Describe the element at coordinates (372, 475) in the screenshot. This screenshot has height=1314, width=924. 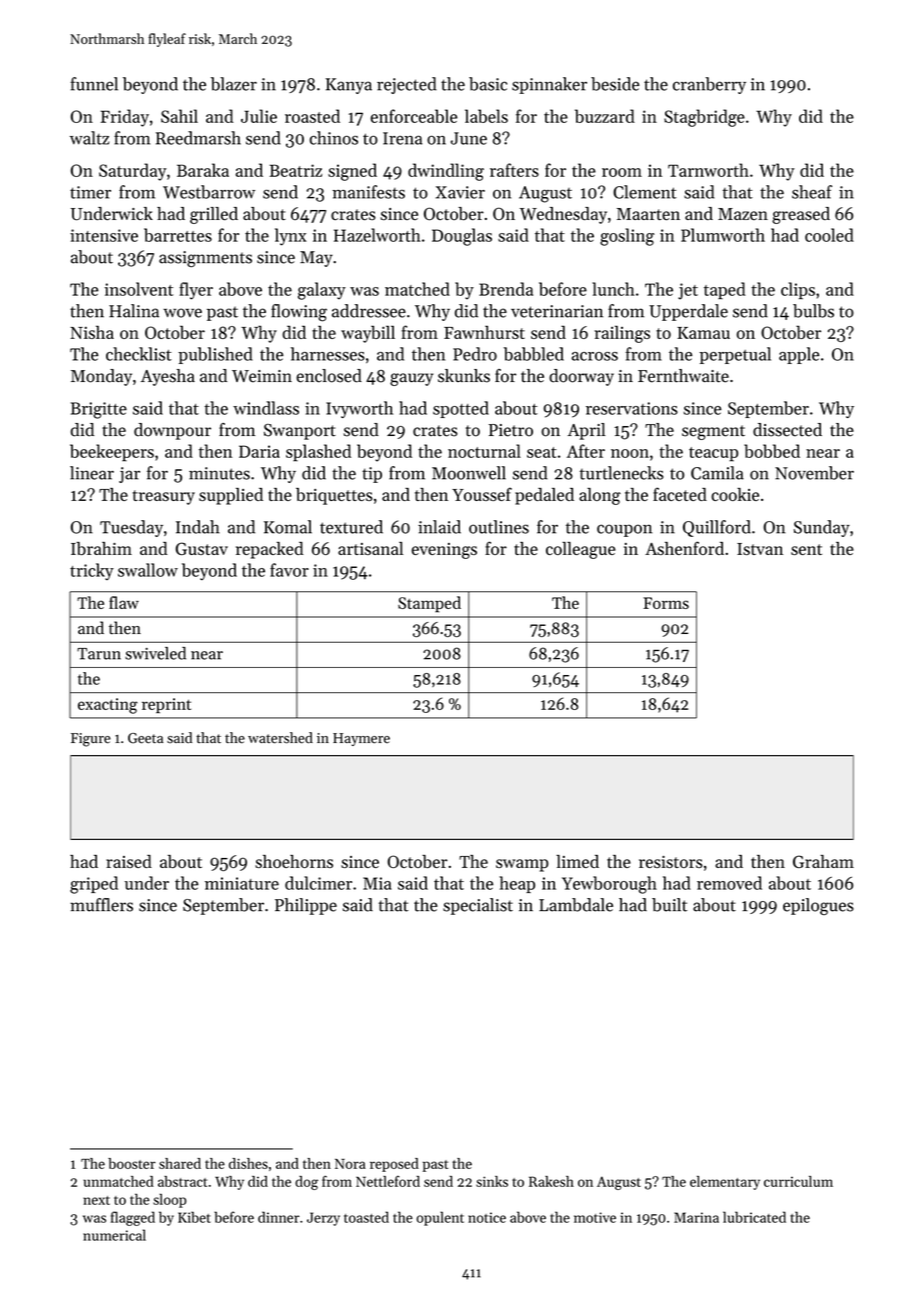
I see `tip` at that location.
